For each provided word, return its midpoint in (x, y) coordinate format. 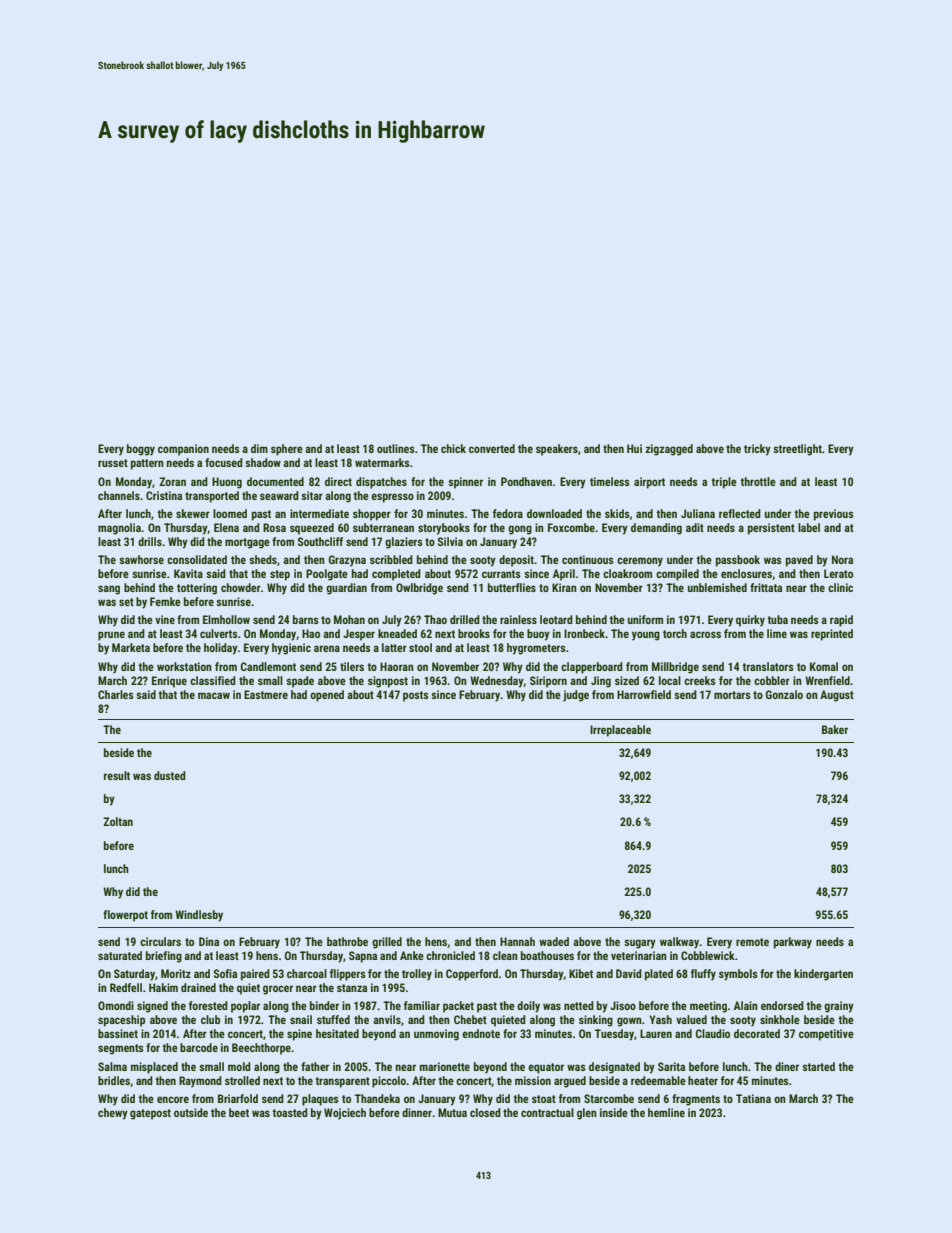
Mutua (452, 1112)
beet (239, 1112)
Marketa (131, 647)
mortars (732, 695)
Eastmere (266, 694)
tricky (757, 450)
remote (752, 942)
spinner (465, 483)
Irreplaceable (620, 731)
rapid (841, 621)
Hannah (517, 941)
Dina (209, 941)
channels (119, 495)
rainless (518, 619)
